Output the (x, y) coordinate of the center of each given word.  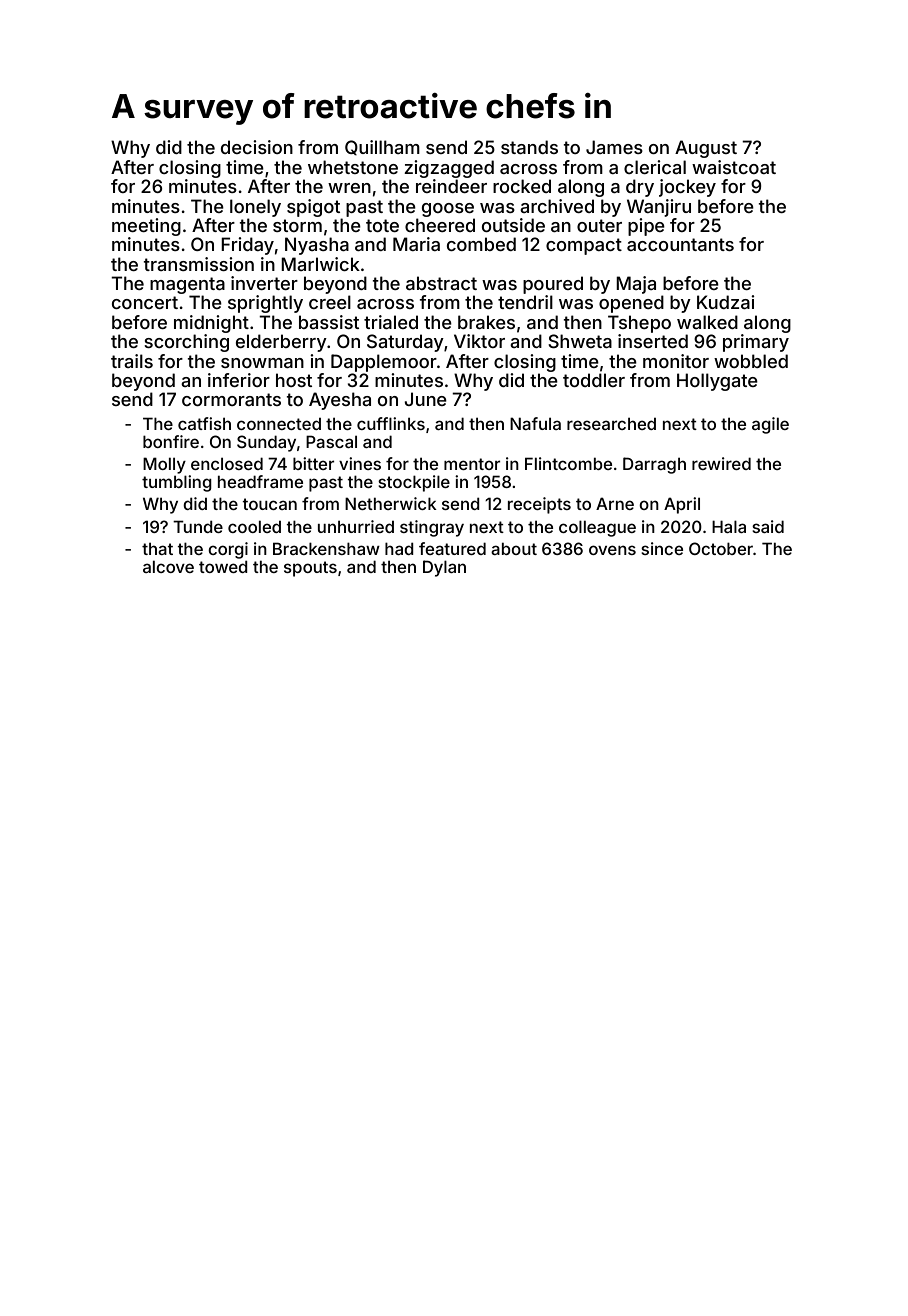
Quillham (382, 147)
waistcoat (734, 167)
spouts (310, 569)
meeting (146, 227)
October (721, 548)
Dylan (444, 568)
